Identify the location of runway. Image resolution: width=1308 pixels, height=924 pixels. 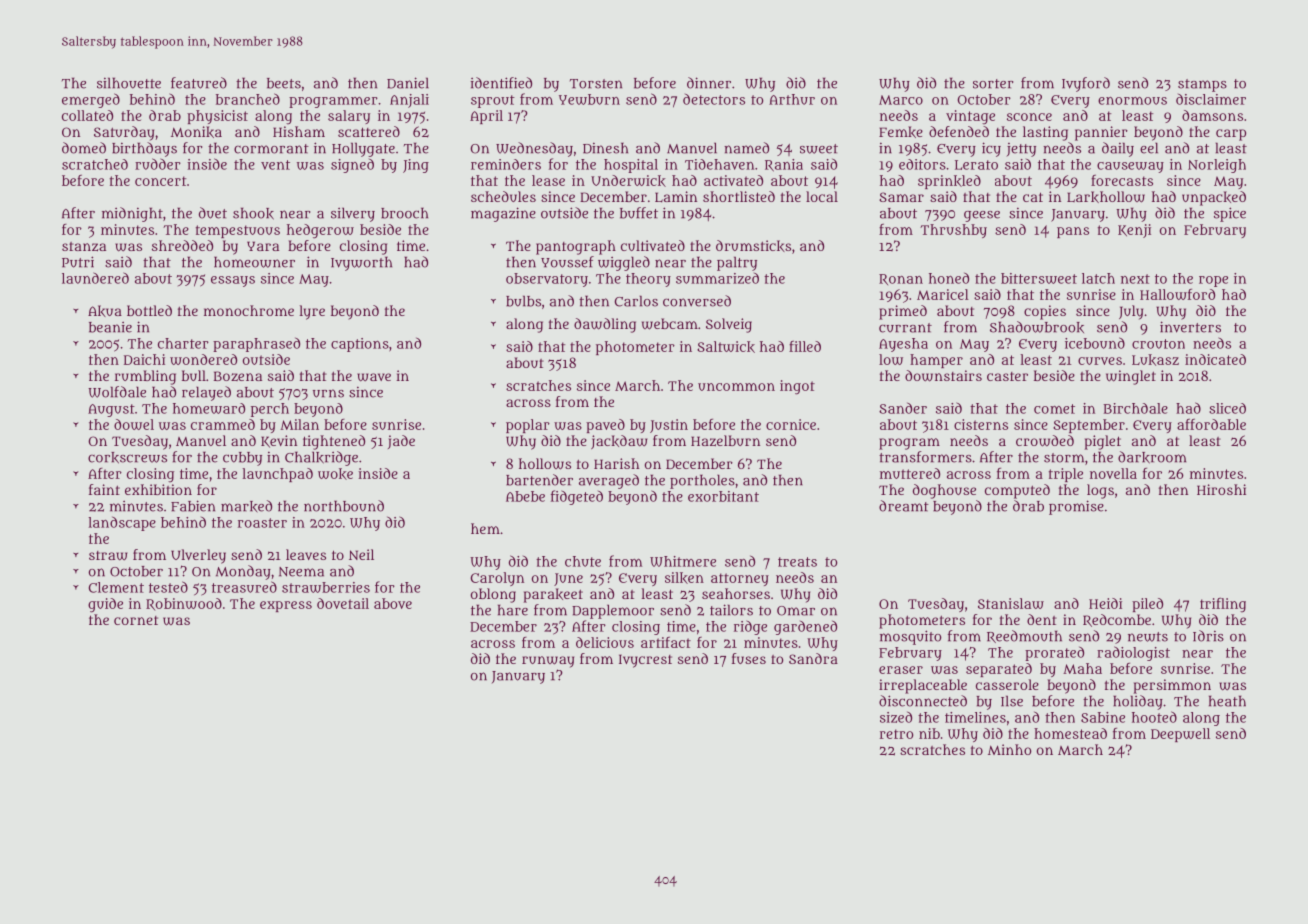
(548, 662).
